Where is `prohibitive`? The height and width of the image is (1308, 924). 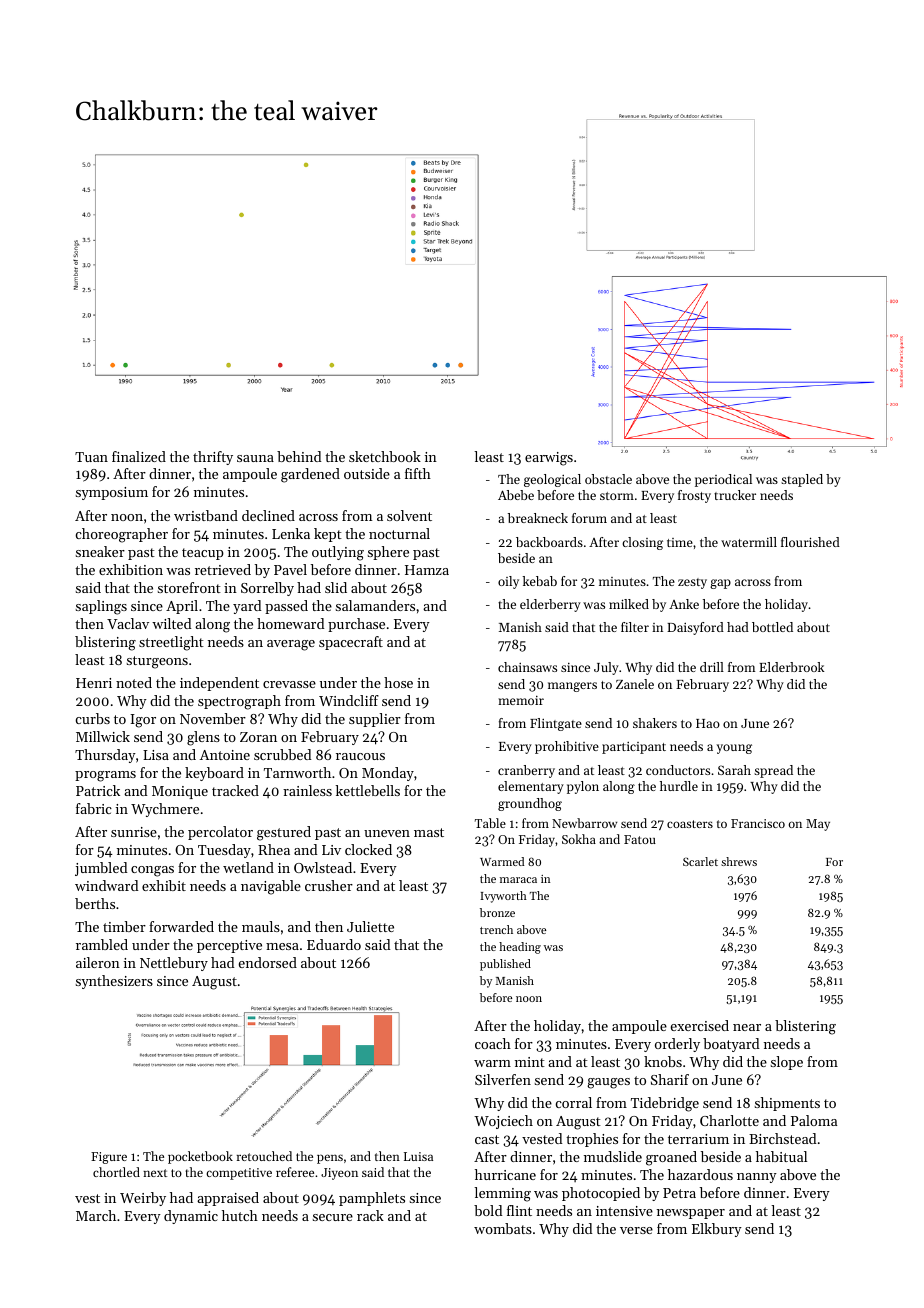
prohibitive is located at coordinates (567, 747).
